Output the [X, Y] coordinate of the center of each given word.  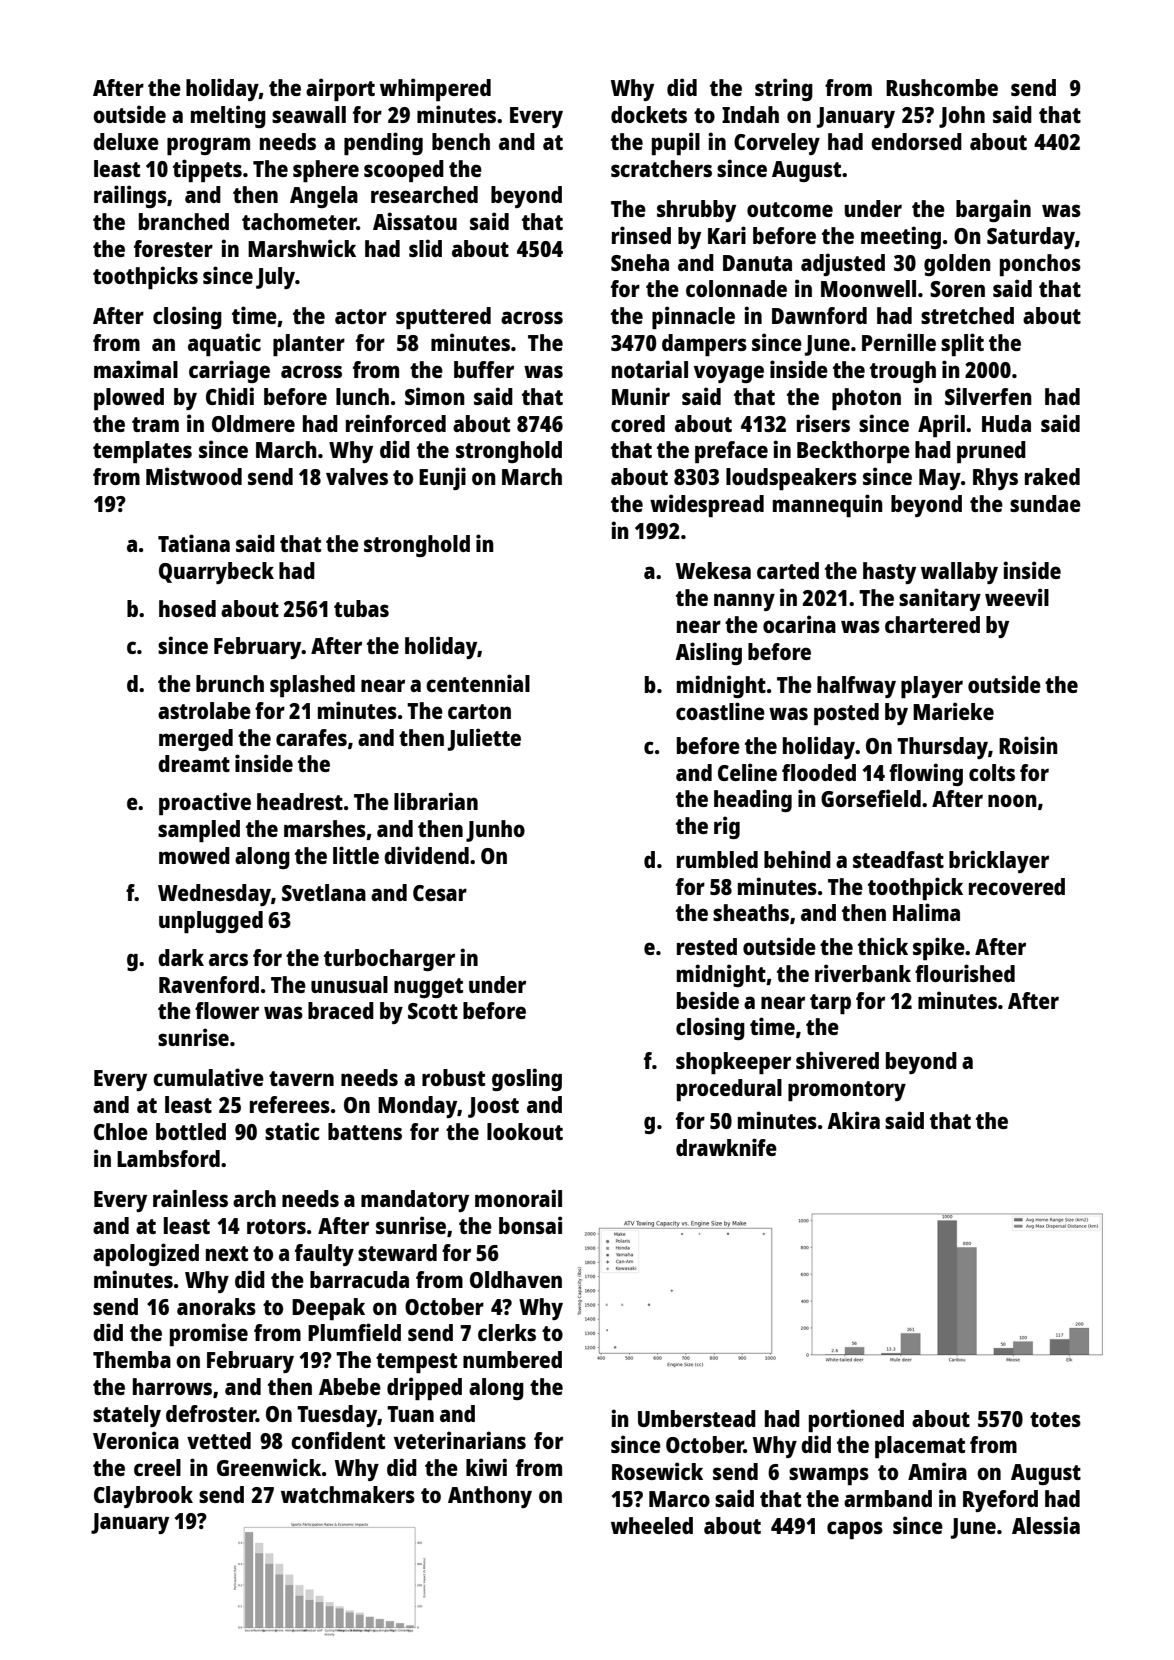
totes [1055, 1419]
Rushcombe [942, 87]
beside [708, 1000]
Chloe [121, 1131]
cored [638, 423]
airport [340, 89]
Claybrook [143, 1497]
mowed [194, 855]
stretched [967, 315]
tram [155, 424]
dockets [649, 114]
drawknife [726, 1147]
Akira [853, 1120]
